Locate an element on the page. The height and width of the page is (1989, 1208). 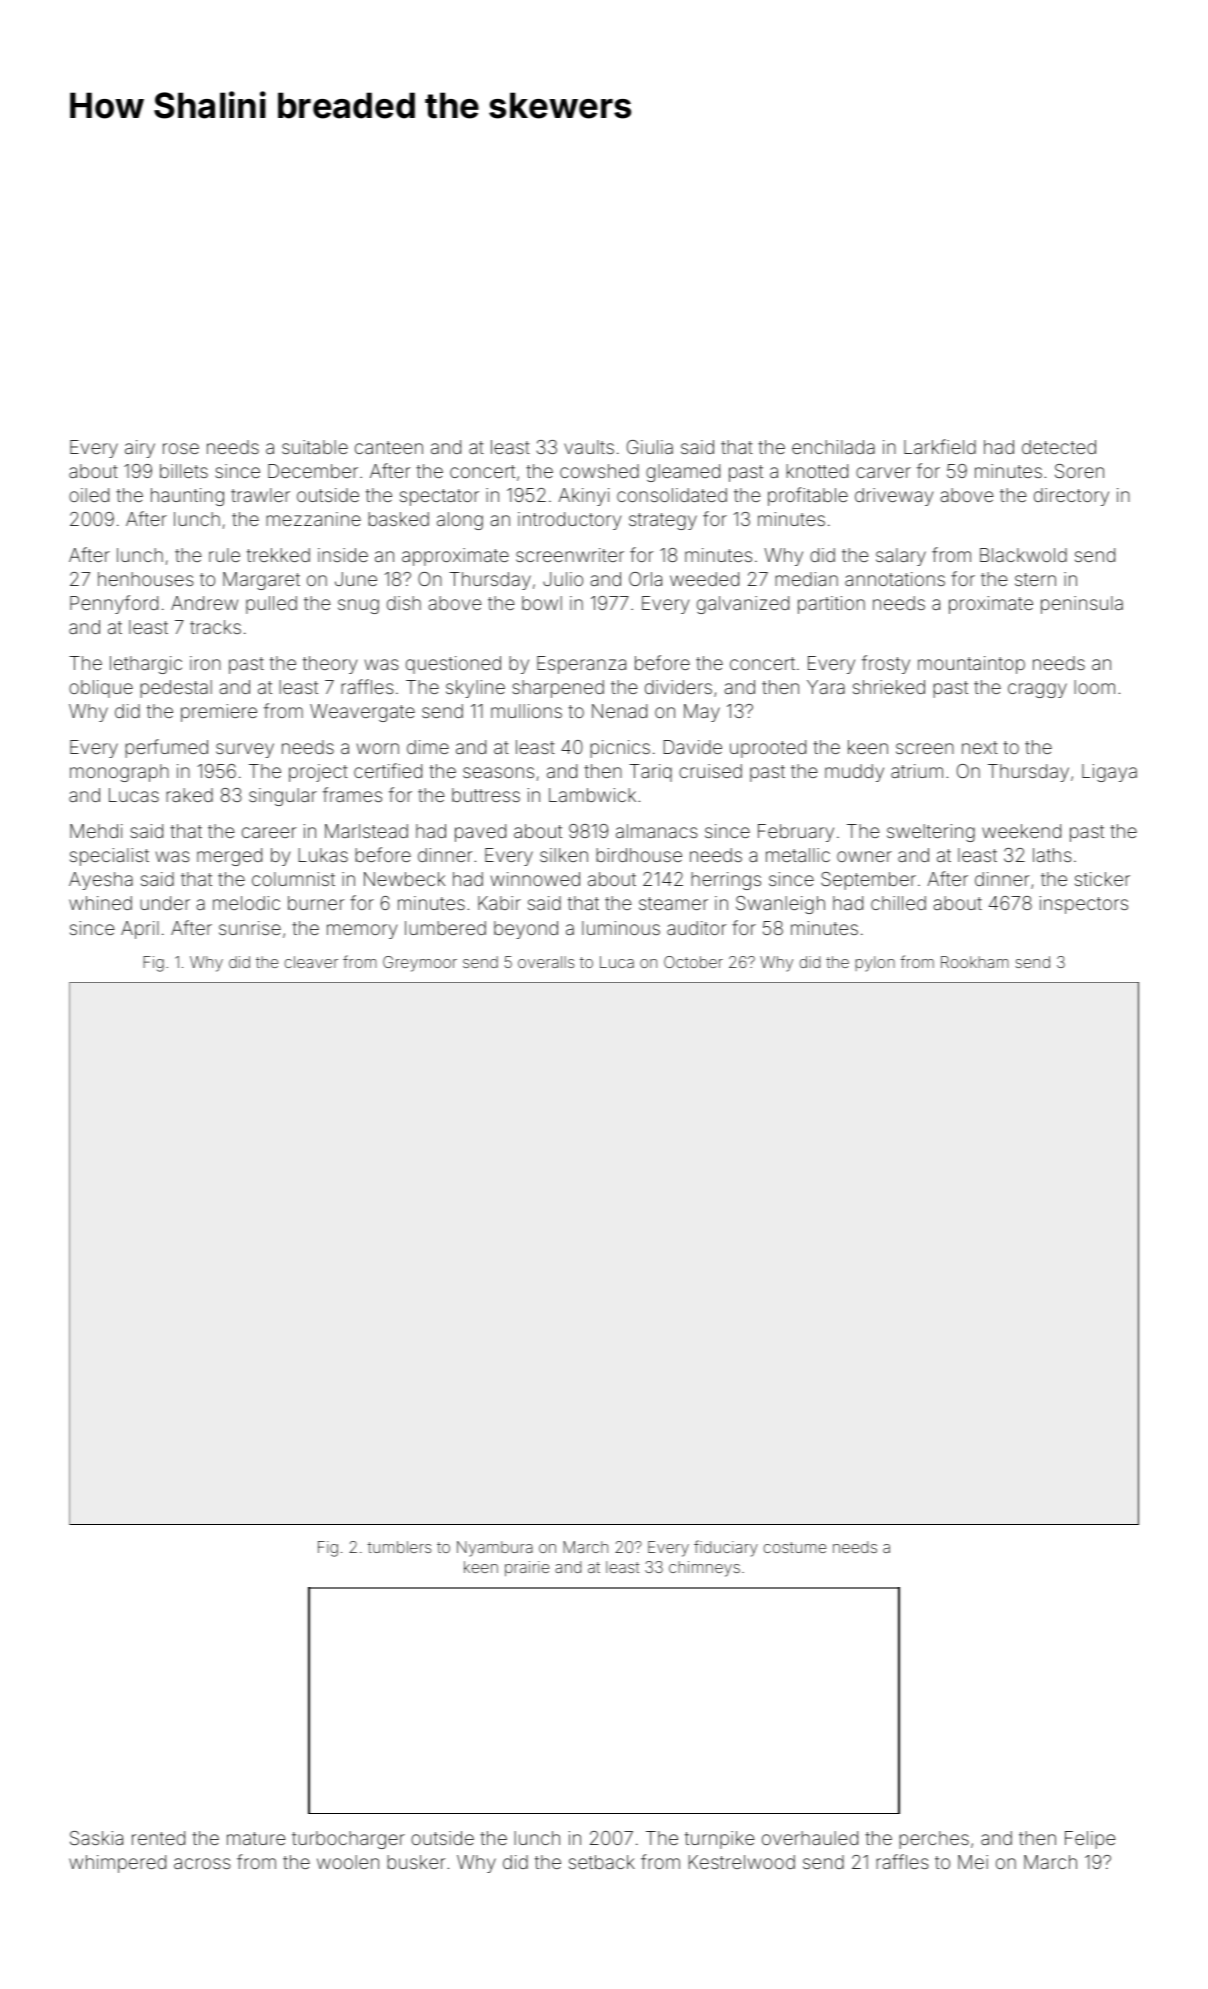
Saskia is located at coordinates (96, 1838).
